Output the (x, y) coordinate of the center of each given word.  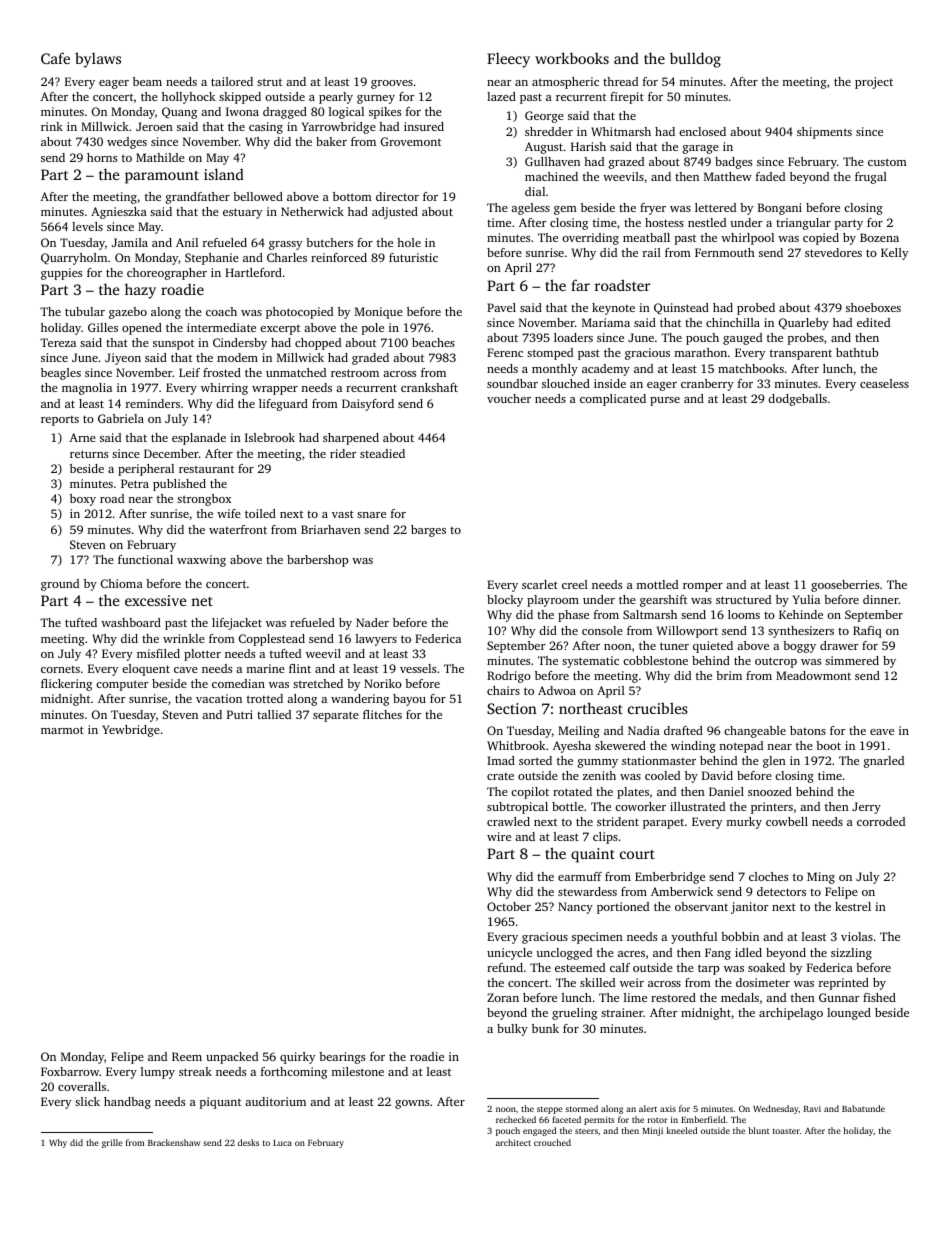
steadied (382, 453)
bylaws (98, 60)
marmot (62, 730)
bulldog (695, 60)
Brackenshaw (174, 1142)
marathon (701, 352)
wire (499, 836)
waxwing (201, 561)
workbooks (572, 58)
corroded (881, 821)
